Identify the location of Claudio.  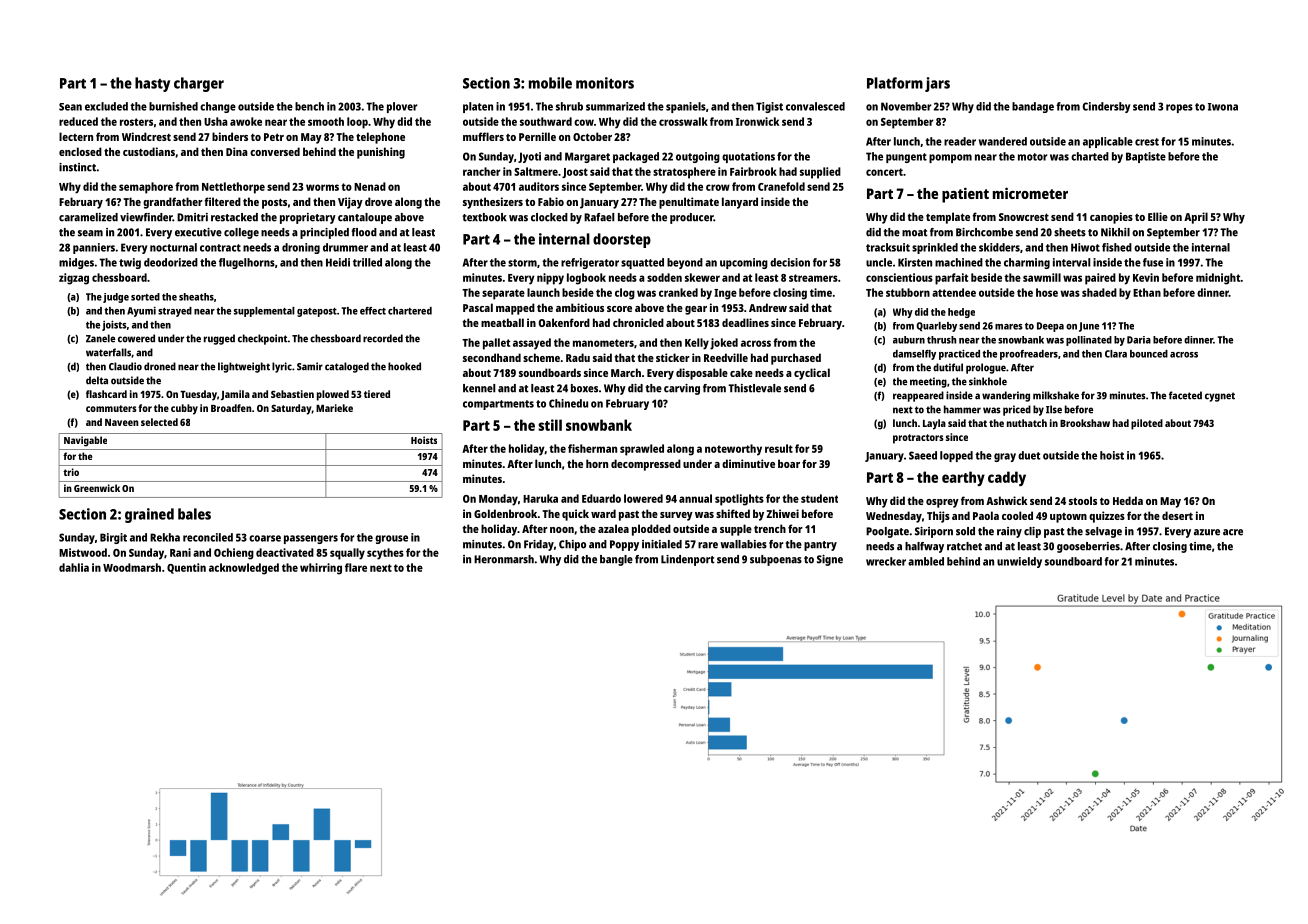
(125, 366).
